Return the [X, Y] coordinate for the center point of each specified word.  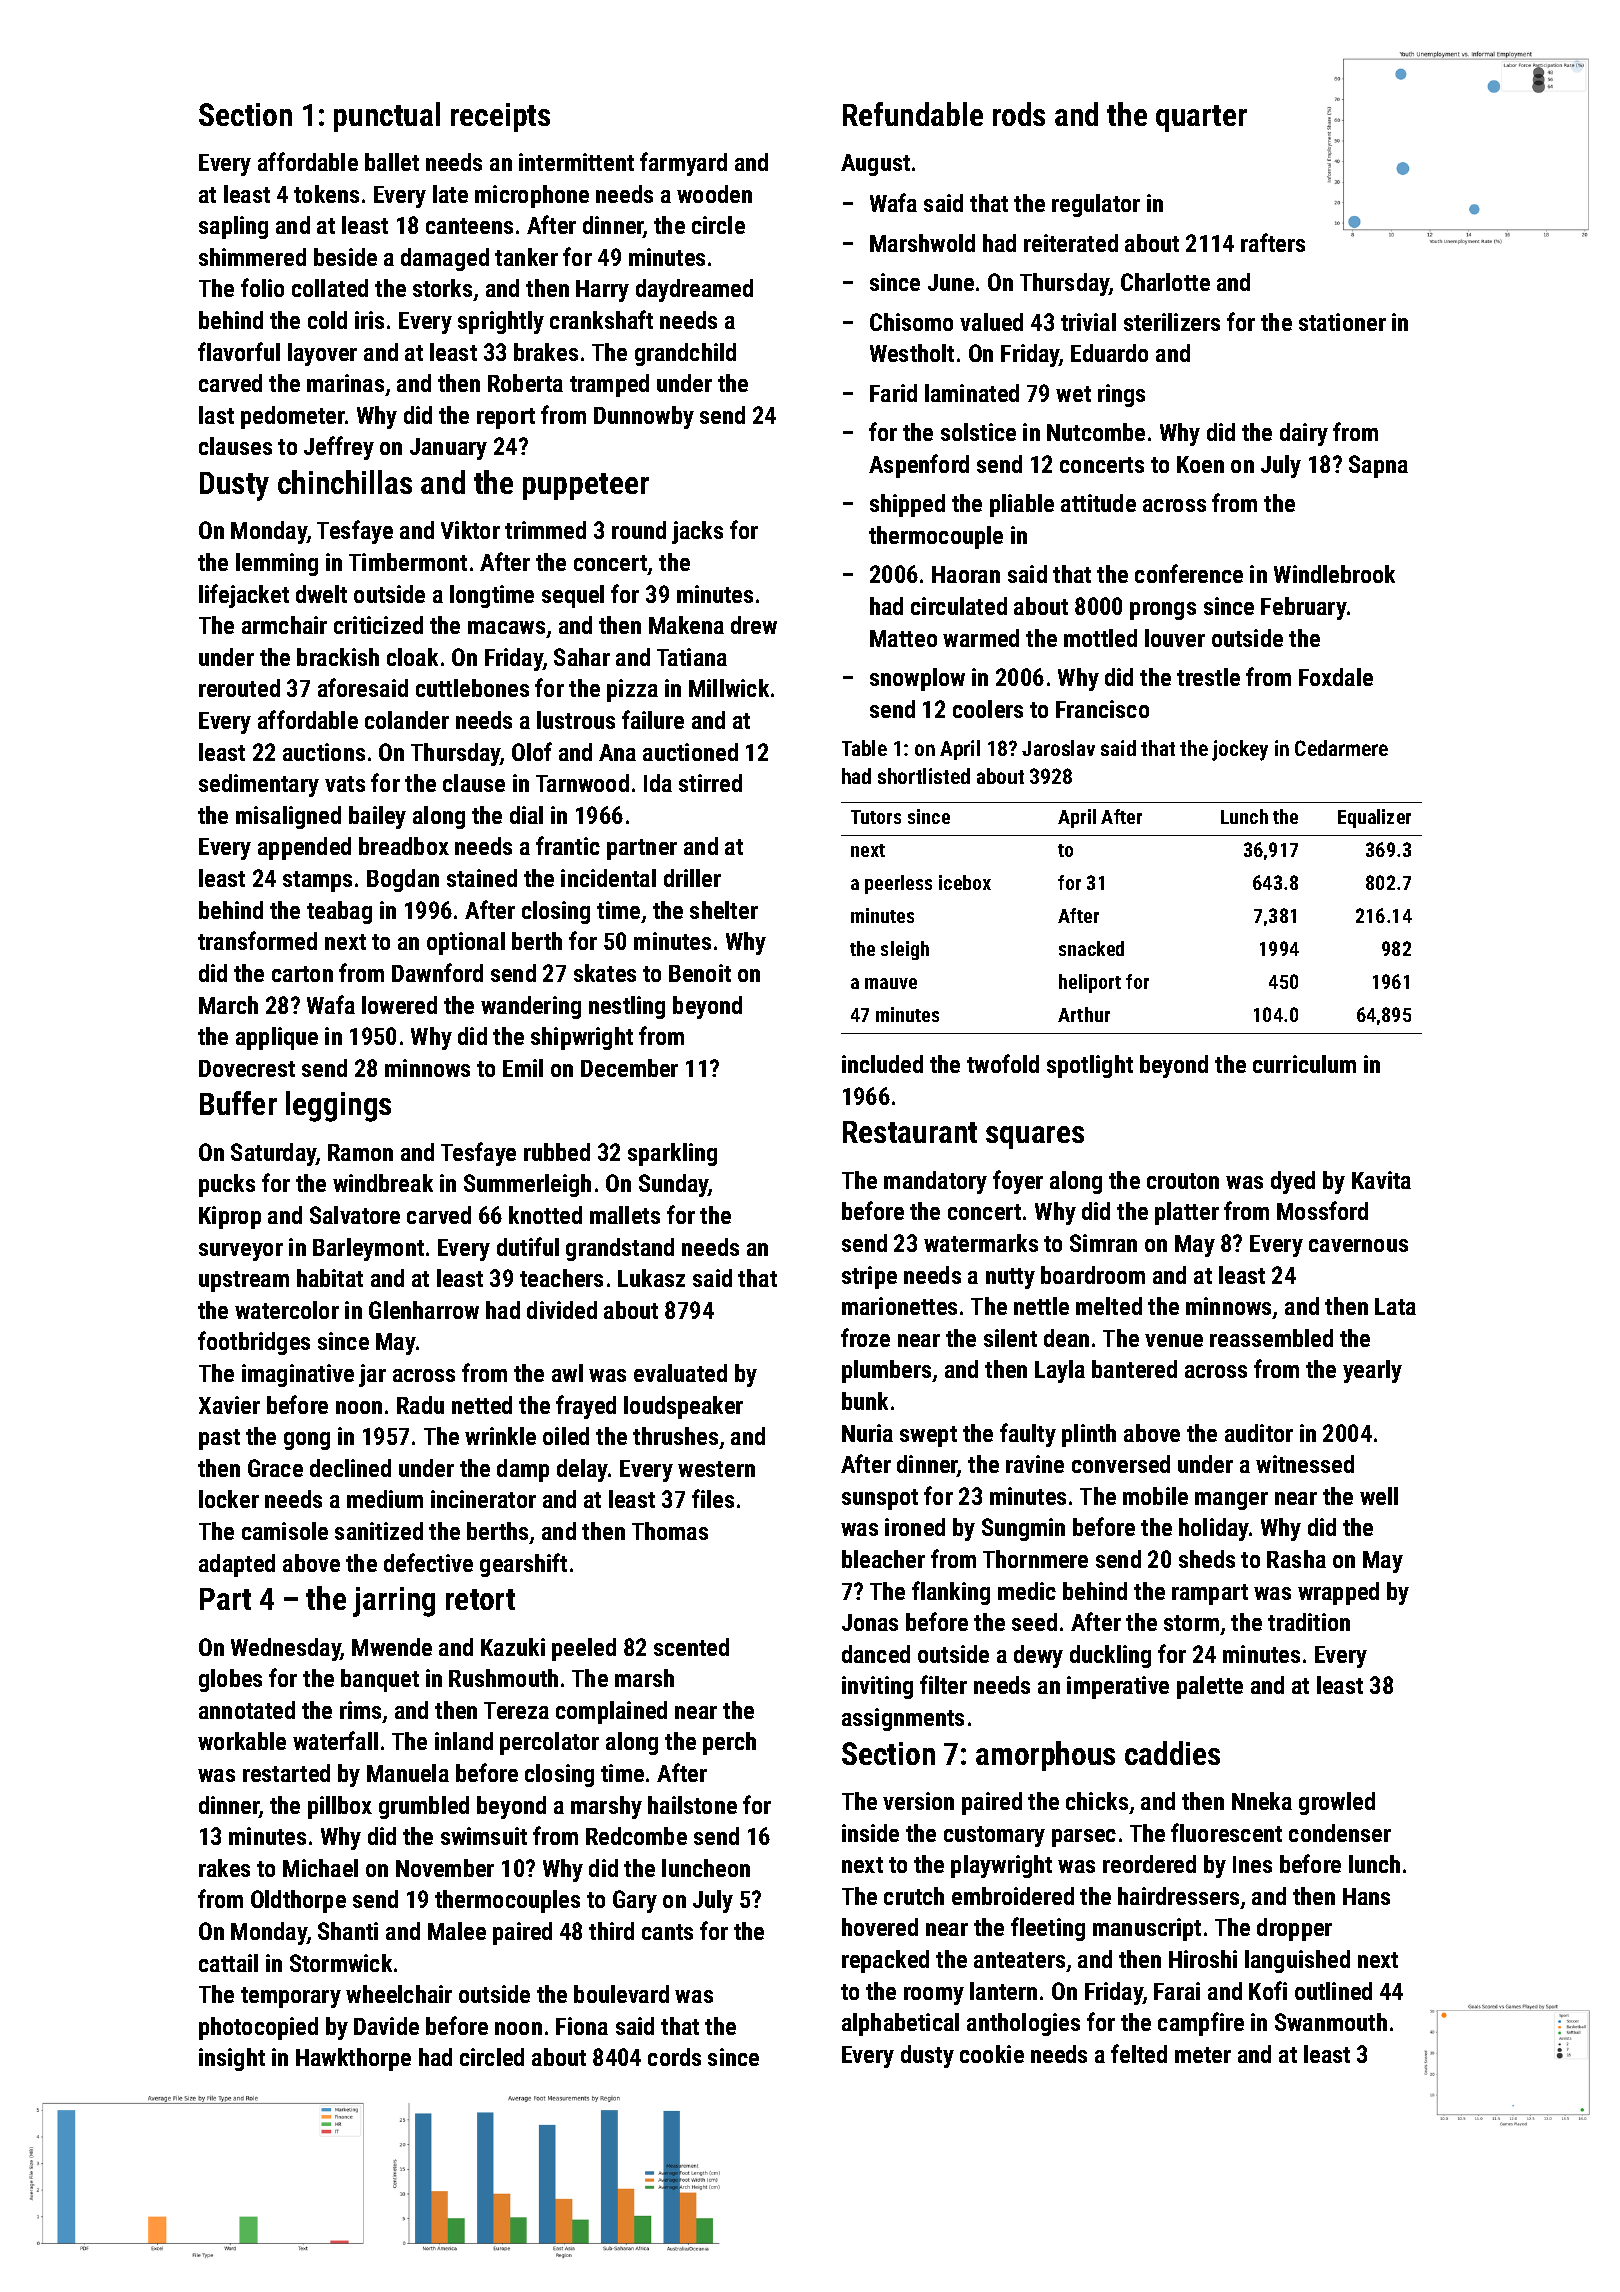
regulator [1096, 205]
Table [864, 748]
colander [407, 720]
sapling [233, 227]
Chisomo [911, 322]
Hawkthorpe [353, 2059]
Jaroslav [1058, 748]
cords [674, 2057]
